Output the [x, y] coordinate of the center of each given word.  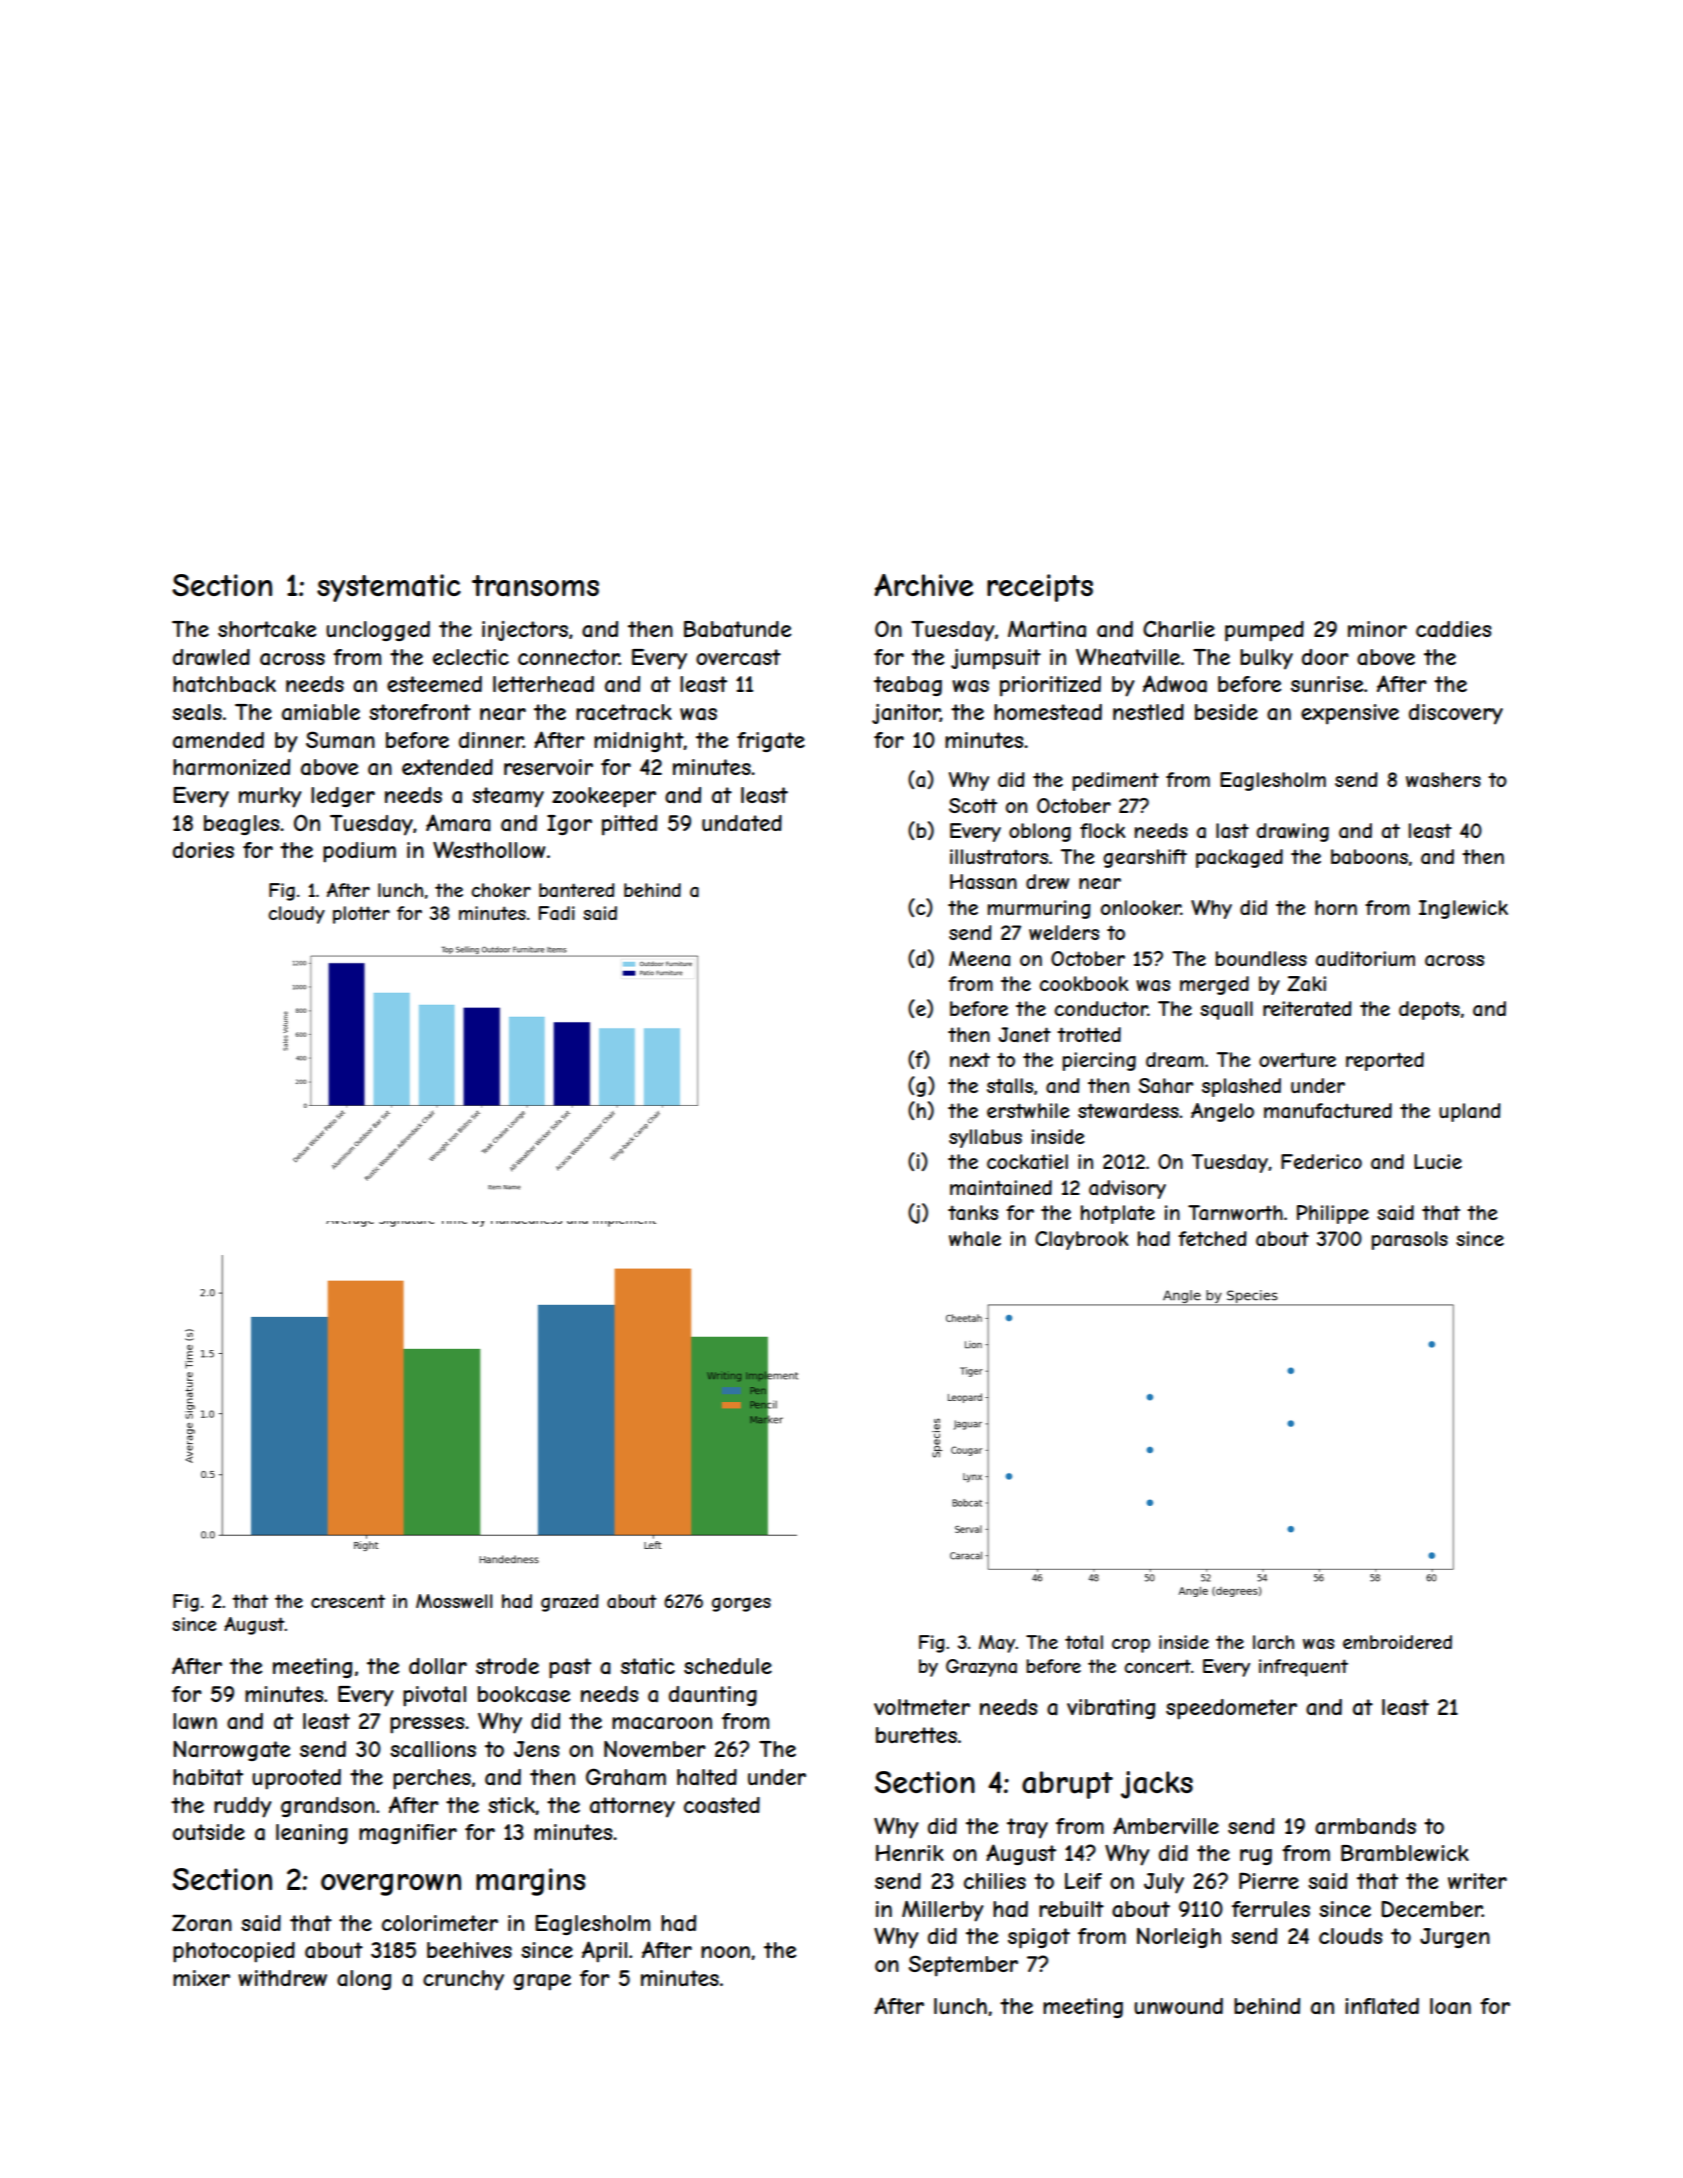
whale [975, 1239]
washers [1443, 779]
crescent [348, 1601]
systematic [389, 588]
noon [725, 1952]
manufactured [1328, 1111]
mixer [201, 1978]
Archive [923, 585]
